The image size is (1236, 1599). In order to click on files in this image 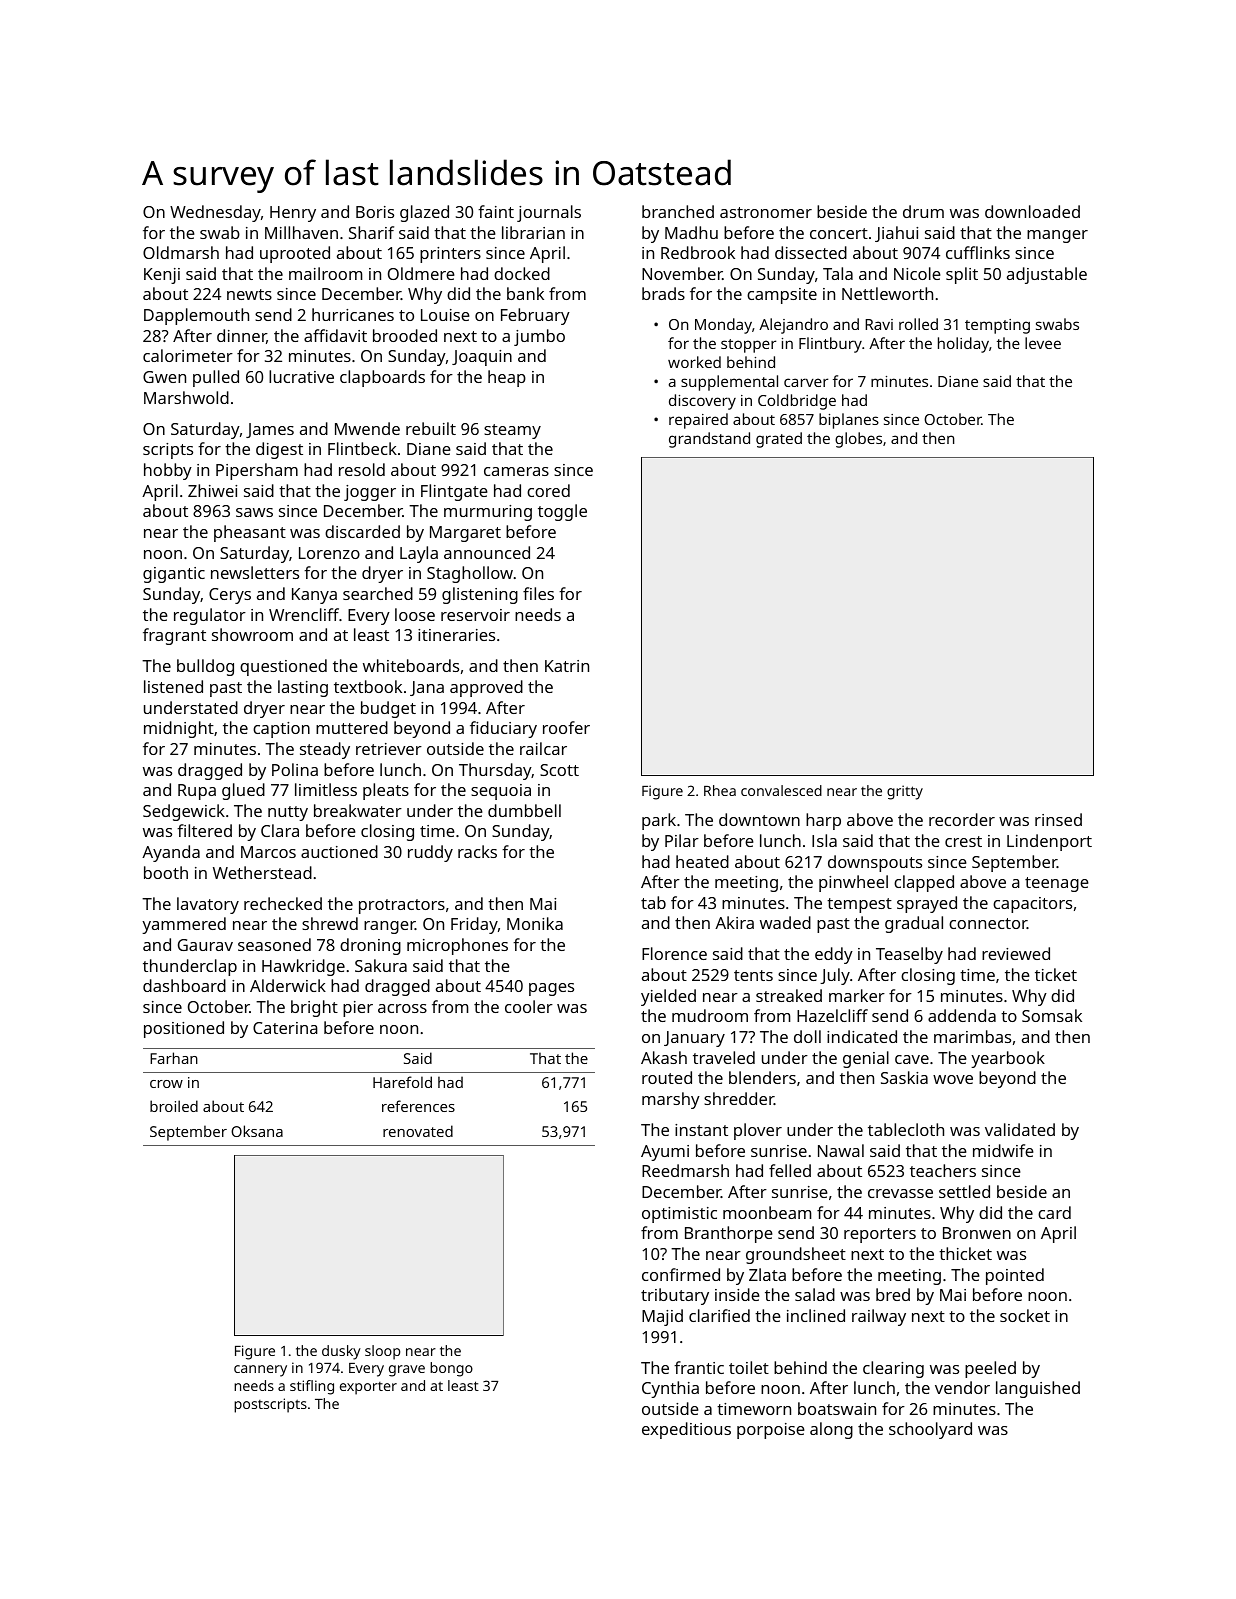, I will do `click(538, 593)`.
